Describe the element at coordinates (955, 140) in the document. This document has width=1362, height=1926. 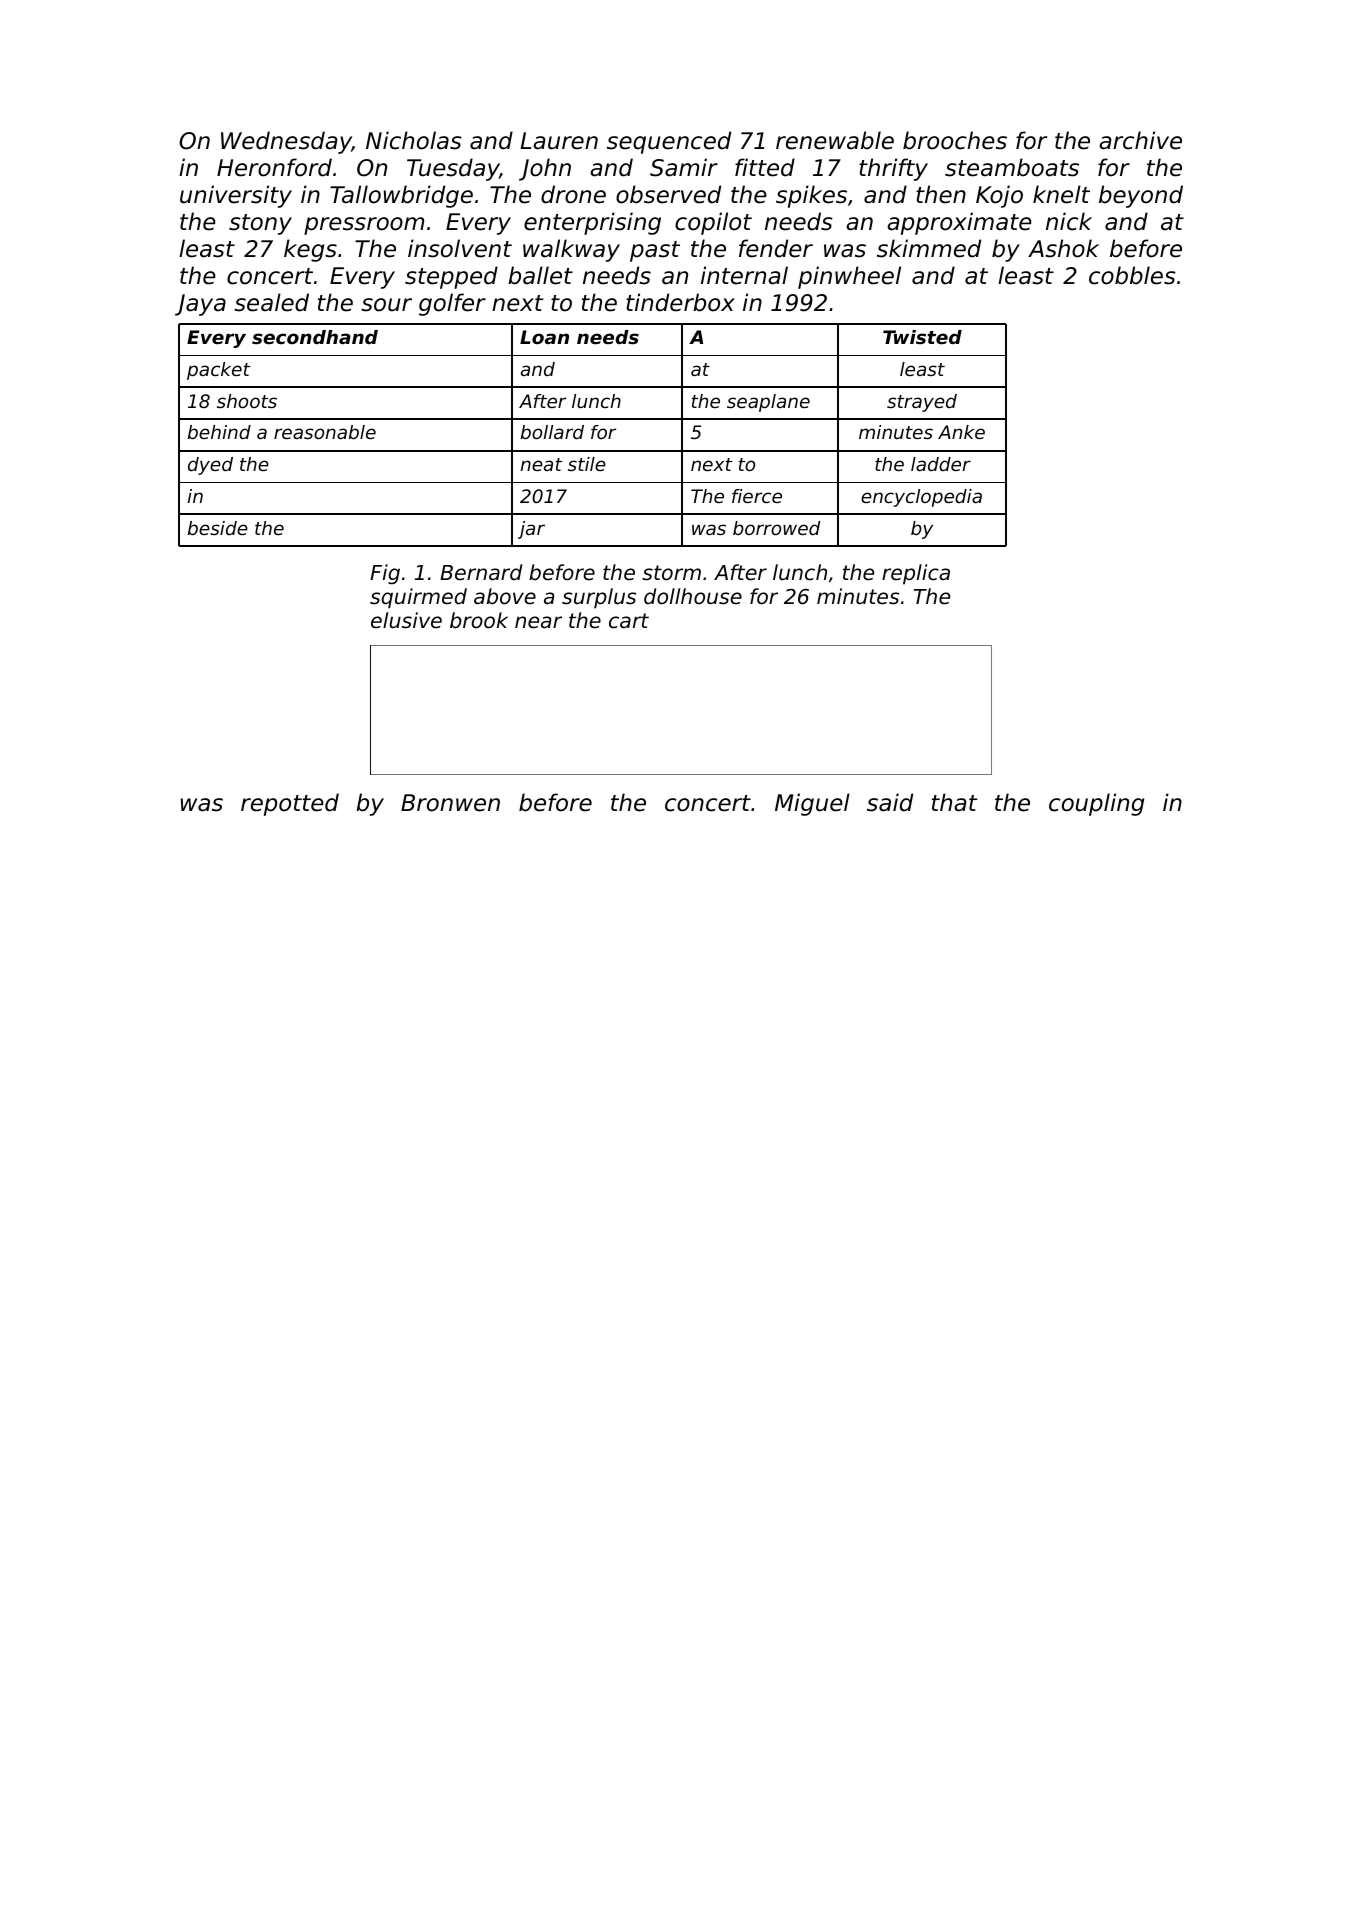
I see `brooches` at that location.
